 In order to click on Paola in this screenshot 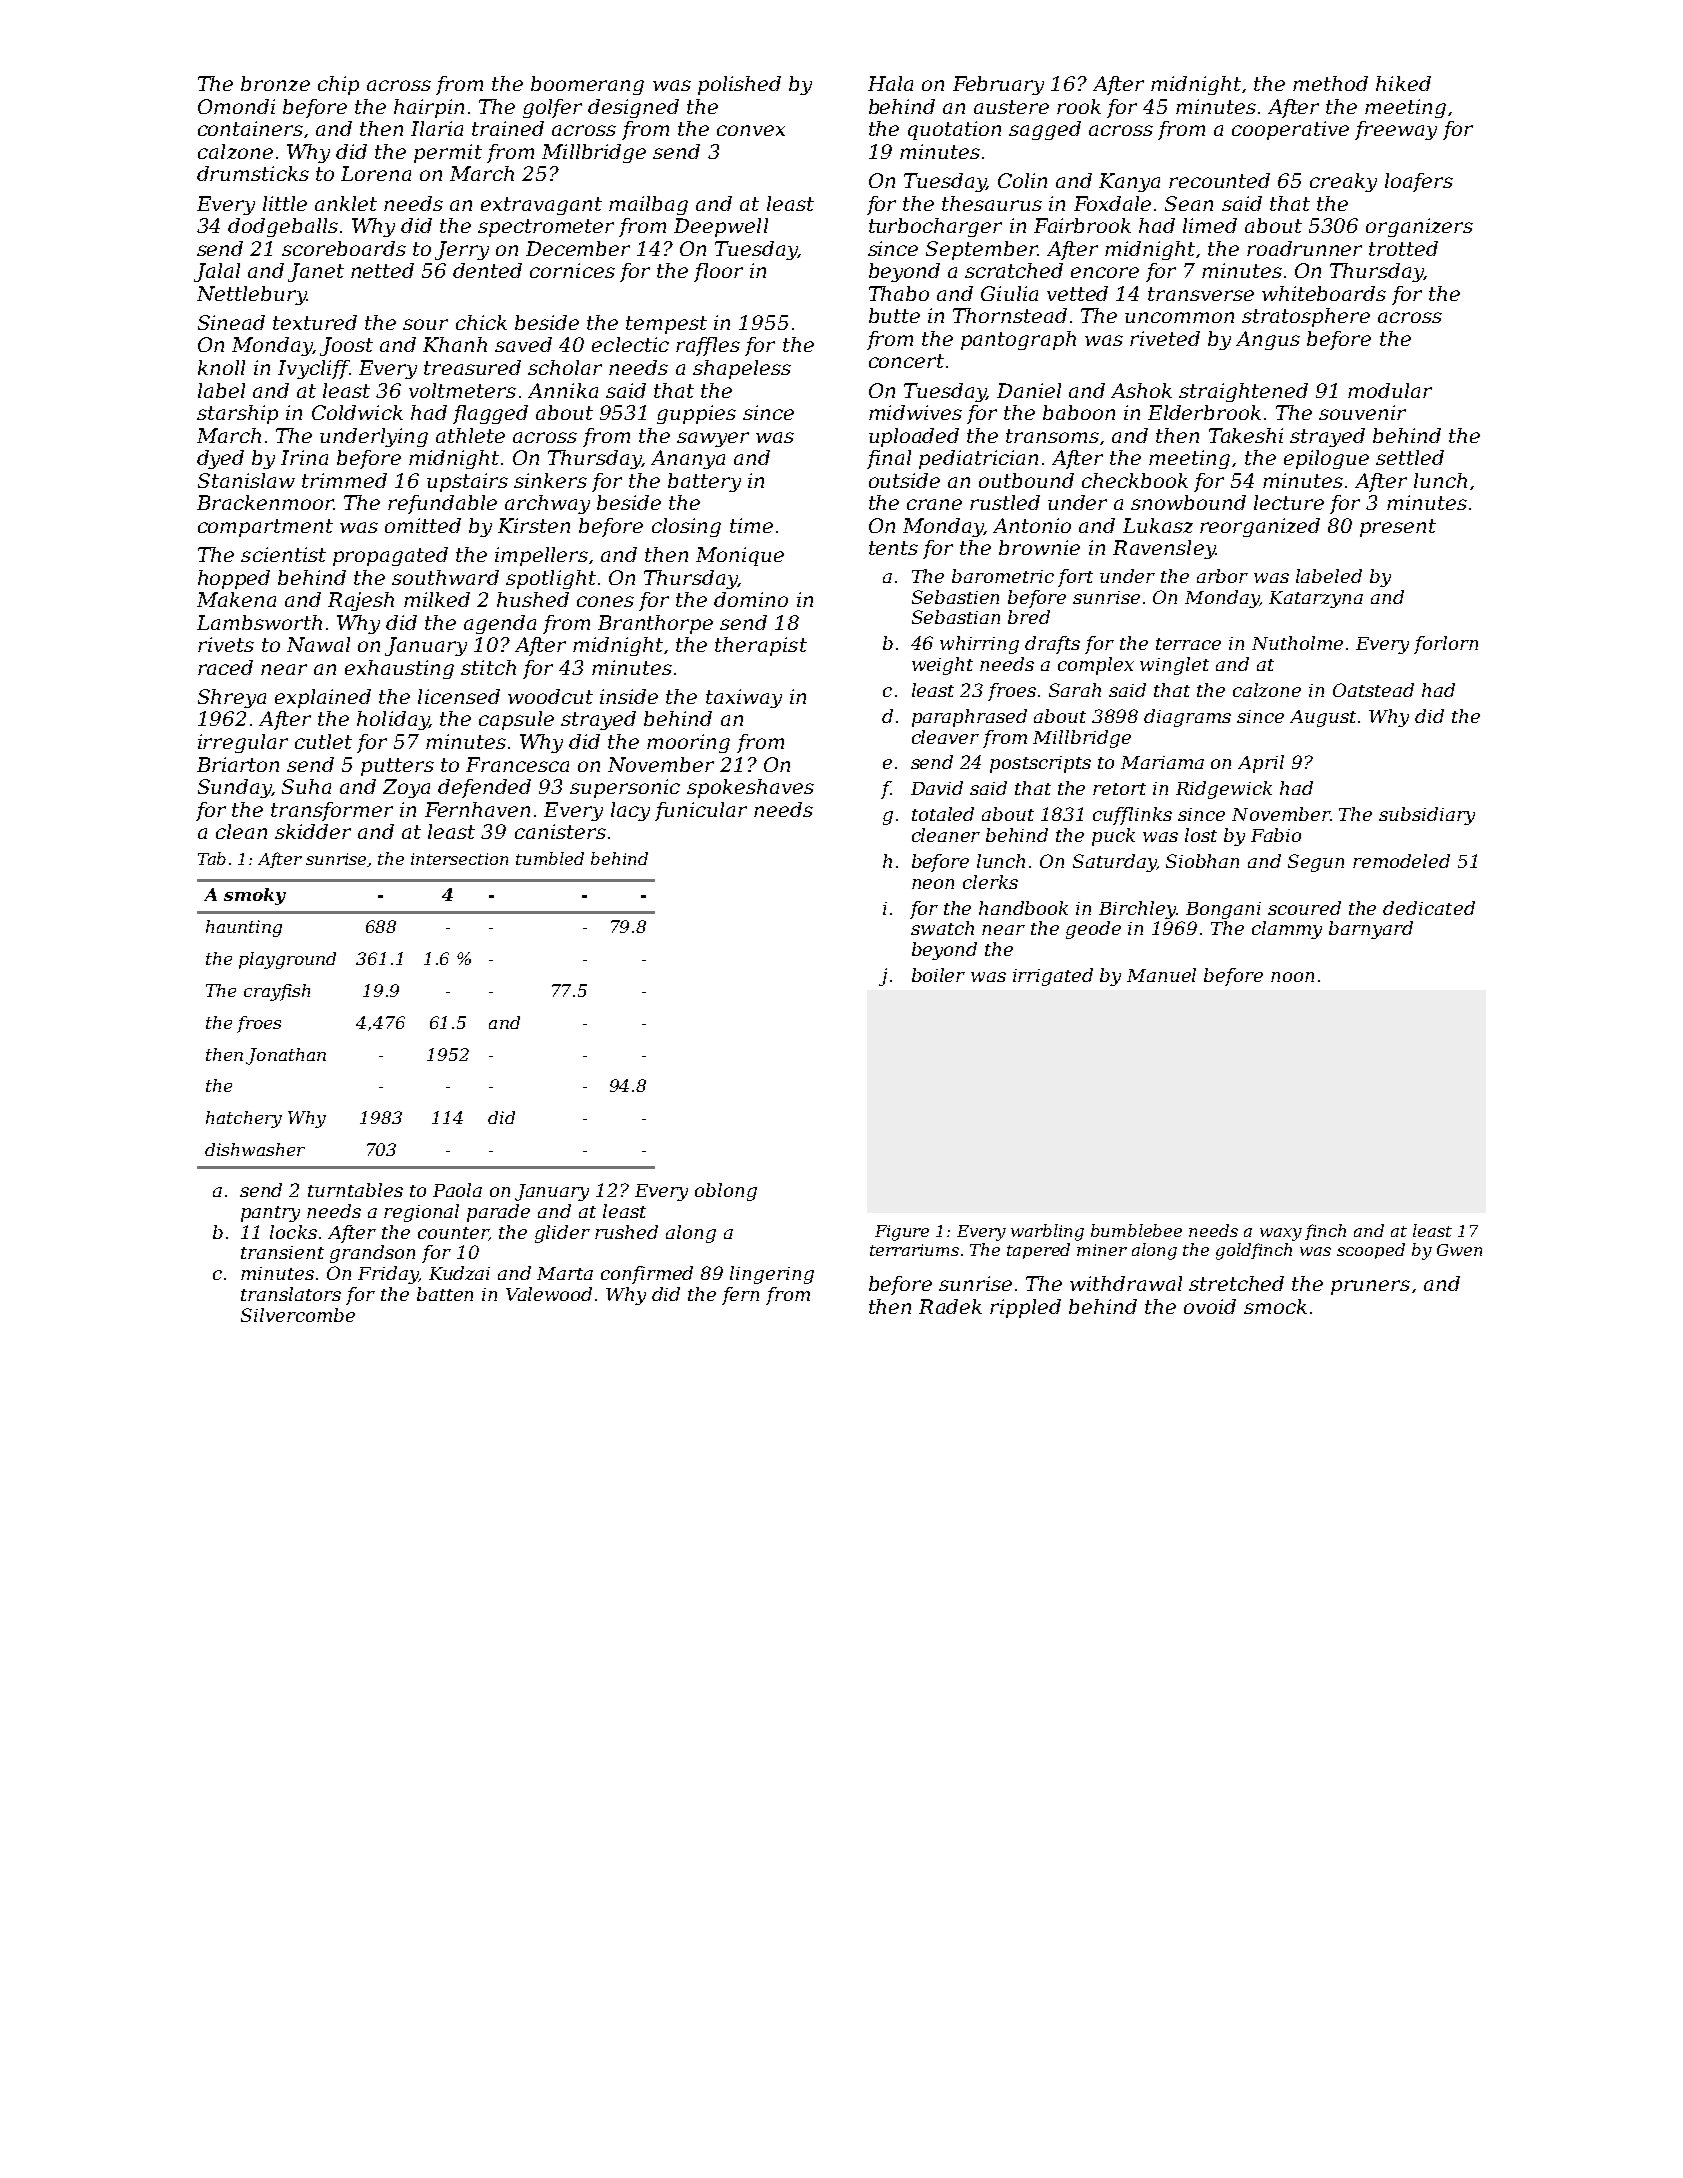, I will do `click(457, 1190)`.
